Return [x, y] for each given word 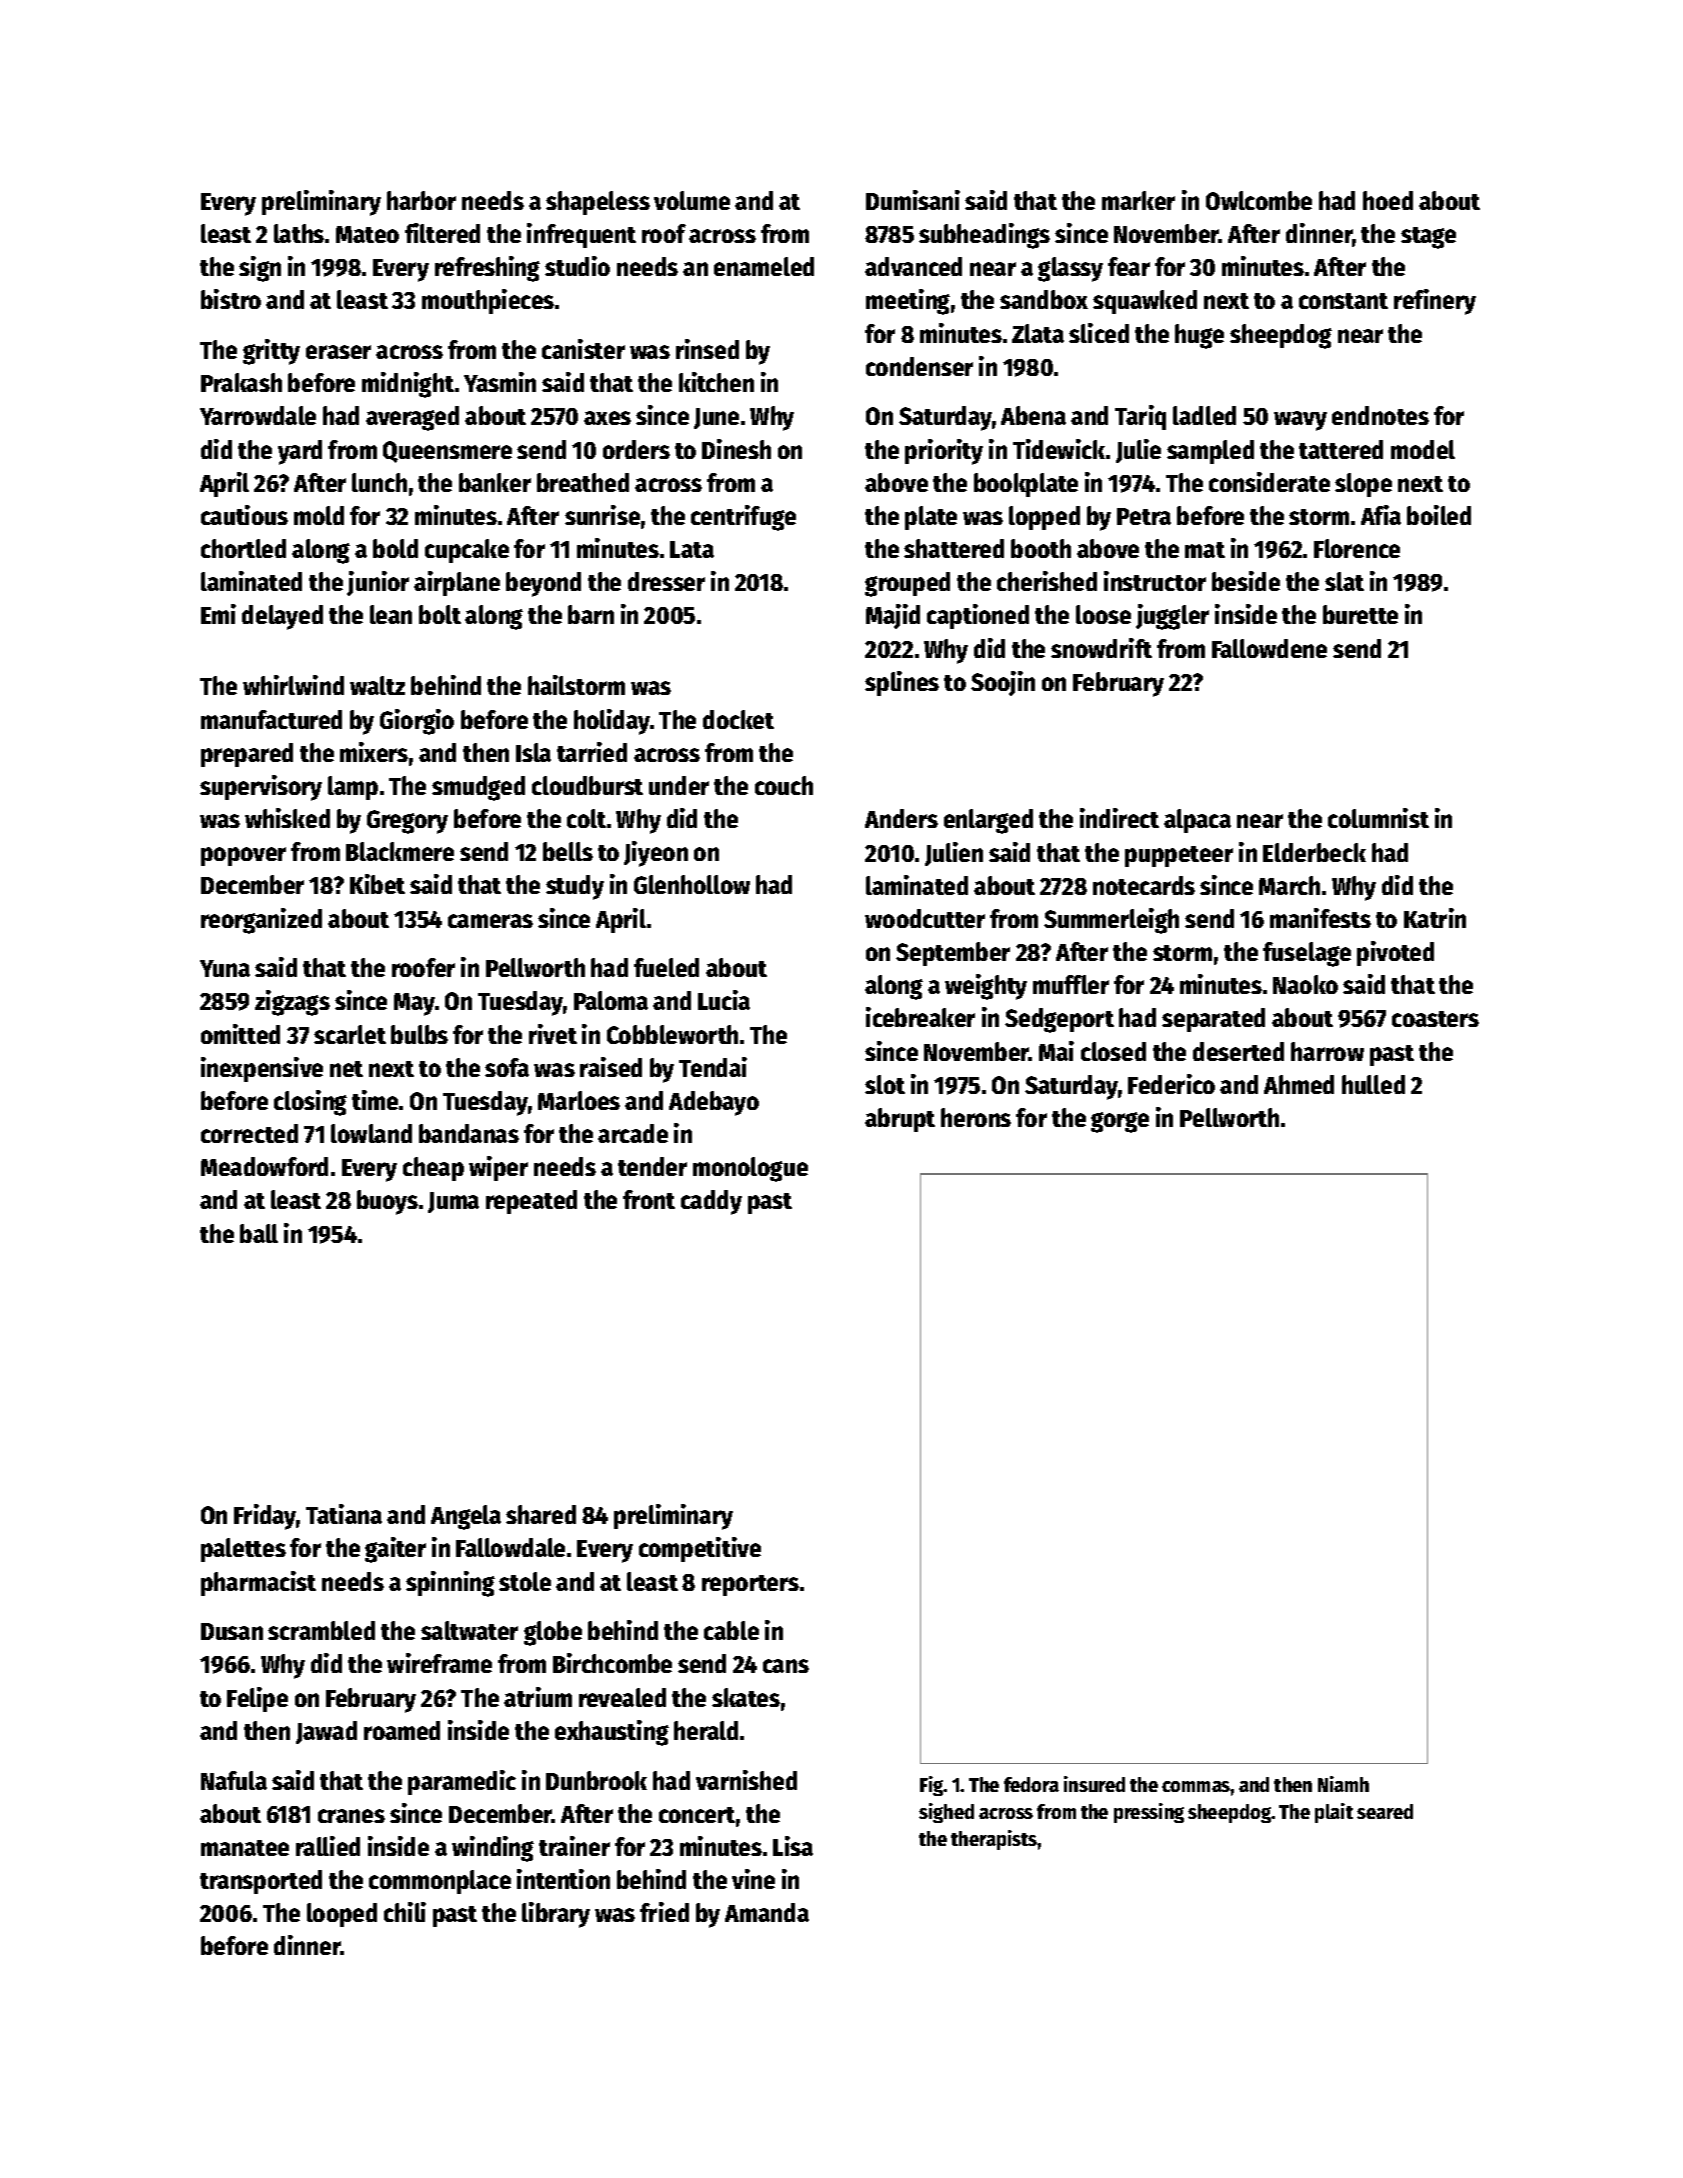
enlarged [988, 821]
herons [976, 1117]
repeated [531, 1202]
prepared [247, 755]
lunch [379, 482]
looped [342, 1915]
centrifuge [743, 518]
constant [1343, 301]
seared [1385, 1811]
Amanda [767, 1912]
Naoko [1305, 984]
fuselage [1307, 954]
